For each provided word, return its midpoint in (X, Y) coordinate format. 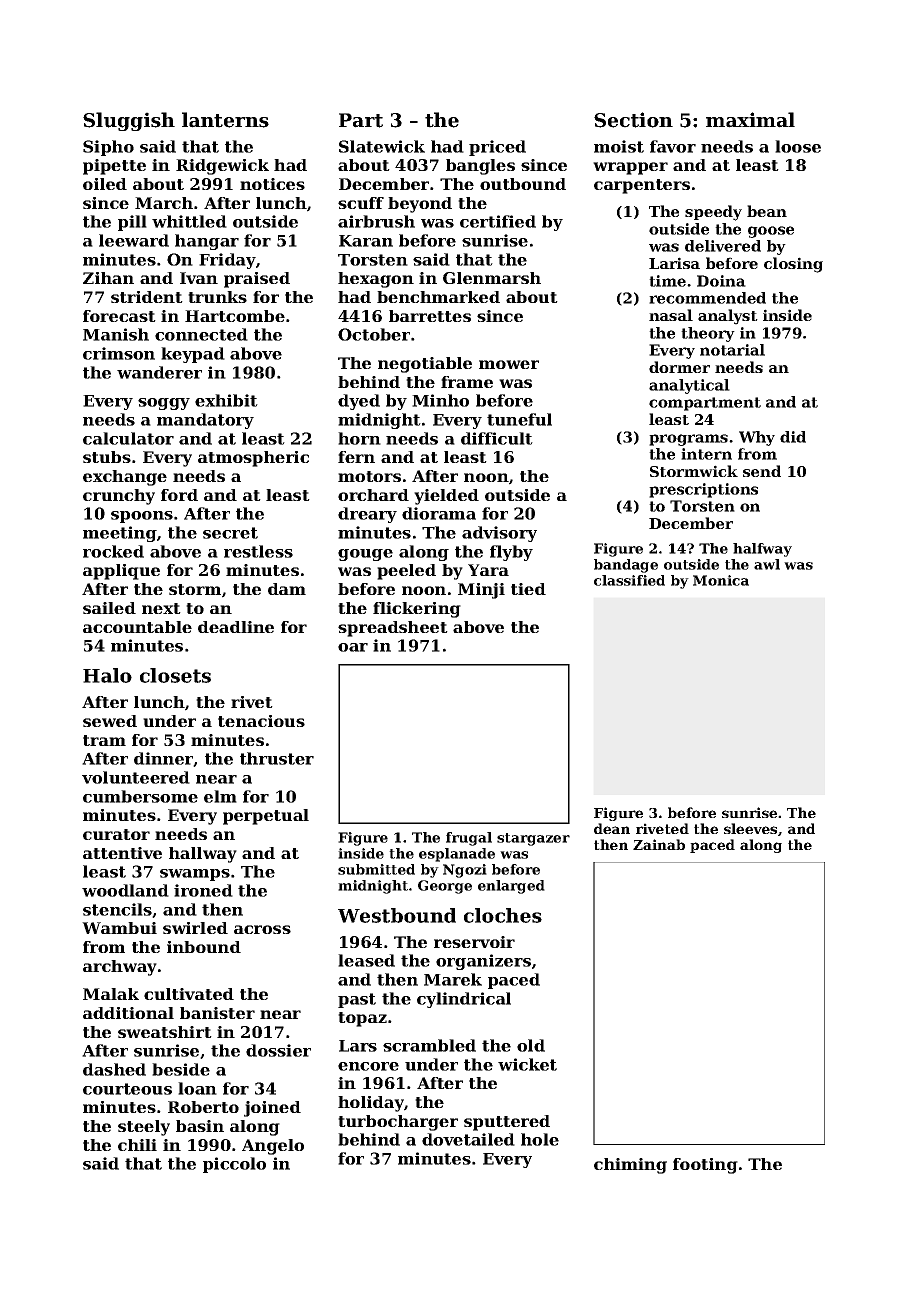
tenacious (261, 721)
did (793, 437)
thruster (277, 758)
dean (612, 828)
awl (767, 564)
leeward (134, 240)
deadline (236, 627)
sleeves (750, 828)
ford (179, 495)
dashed (114, 1069)
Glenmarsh (492, 278)
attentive (122, 853)
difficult (497, 438)
